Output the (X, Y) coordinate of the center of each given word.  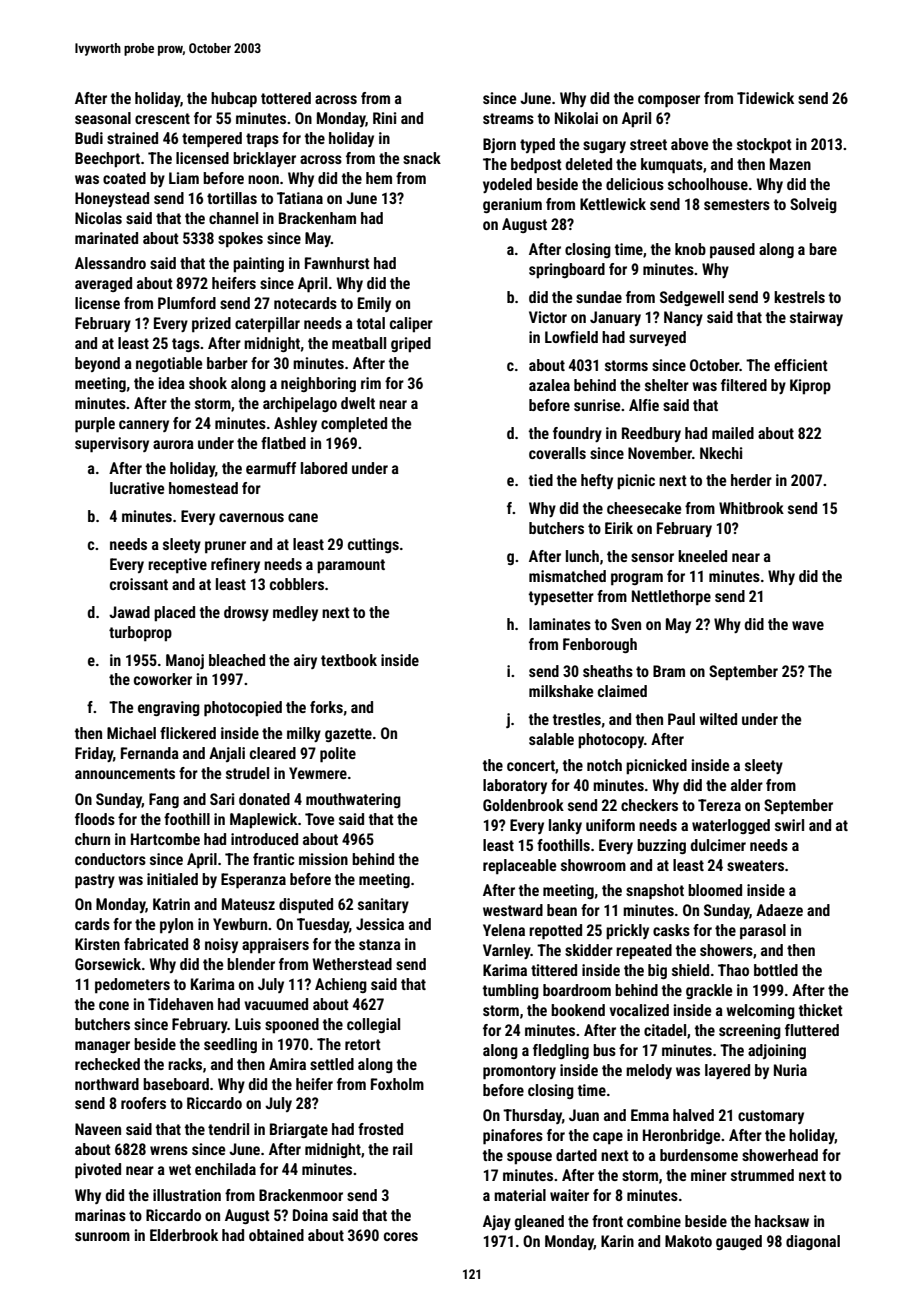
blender (251, 964)
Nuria (790, 1070)
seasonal (103, 118)
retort (363, 1044)
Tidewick (765, 98)
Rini (384, 118)
